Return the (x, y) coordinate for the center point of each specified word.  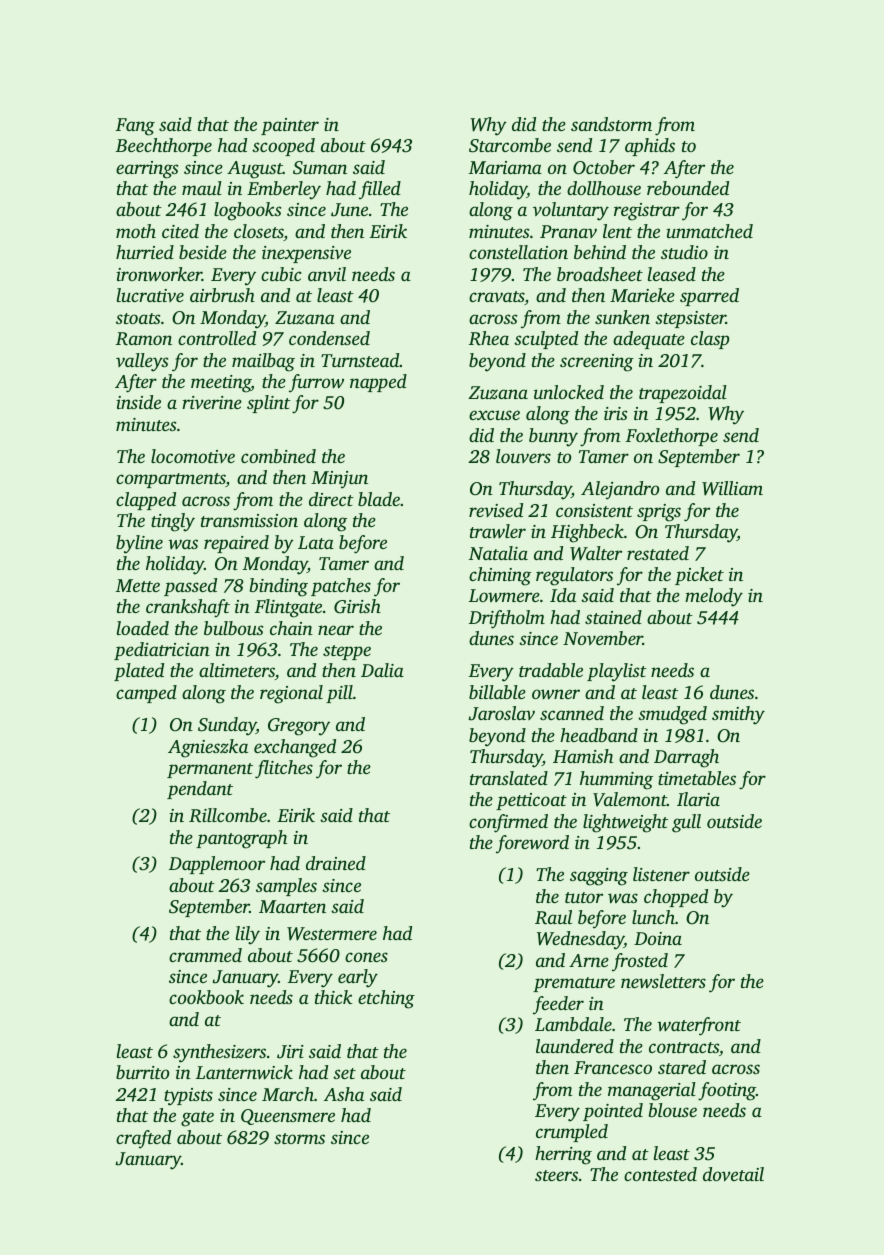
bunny (553, 437)
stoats (138, 318)
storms (299, 1138)
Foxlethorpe (672, 437)
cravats (497, 298)
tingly (173, 522)
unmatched (709, 231)
